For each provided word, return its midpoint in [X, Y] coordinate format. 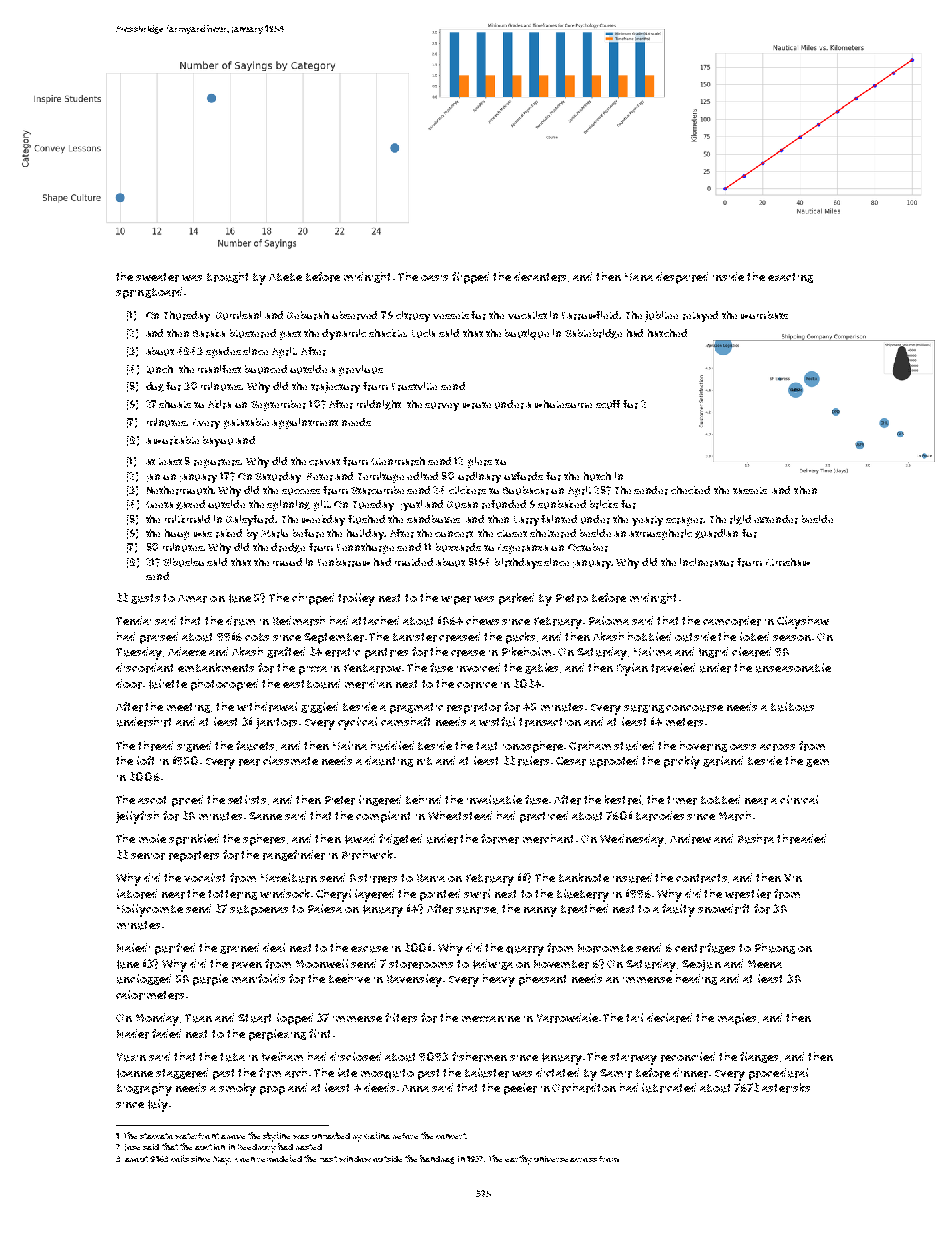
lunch [160, 369]
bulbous [792, 707]
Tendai [133, 620]
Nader [133, 1034]
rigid [740, 520]
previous [361, 370]
